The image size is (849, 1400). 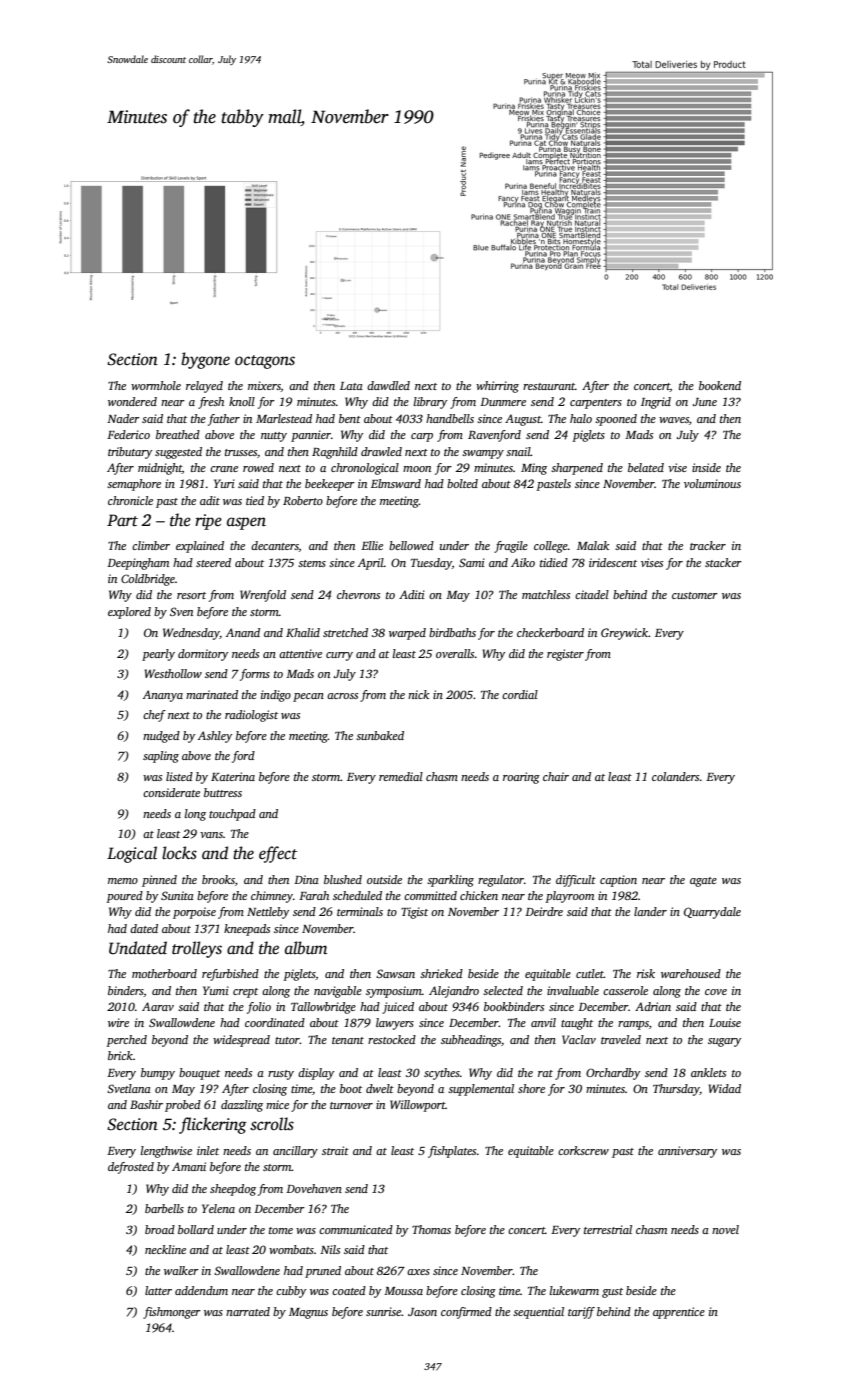 I want to click on Widad, so click(x=725, y=1088).
